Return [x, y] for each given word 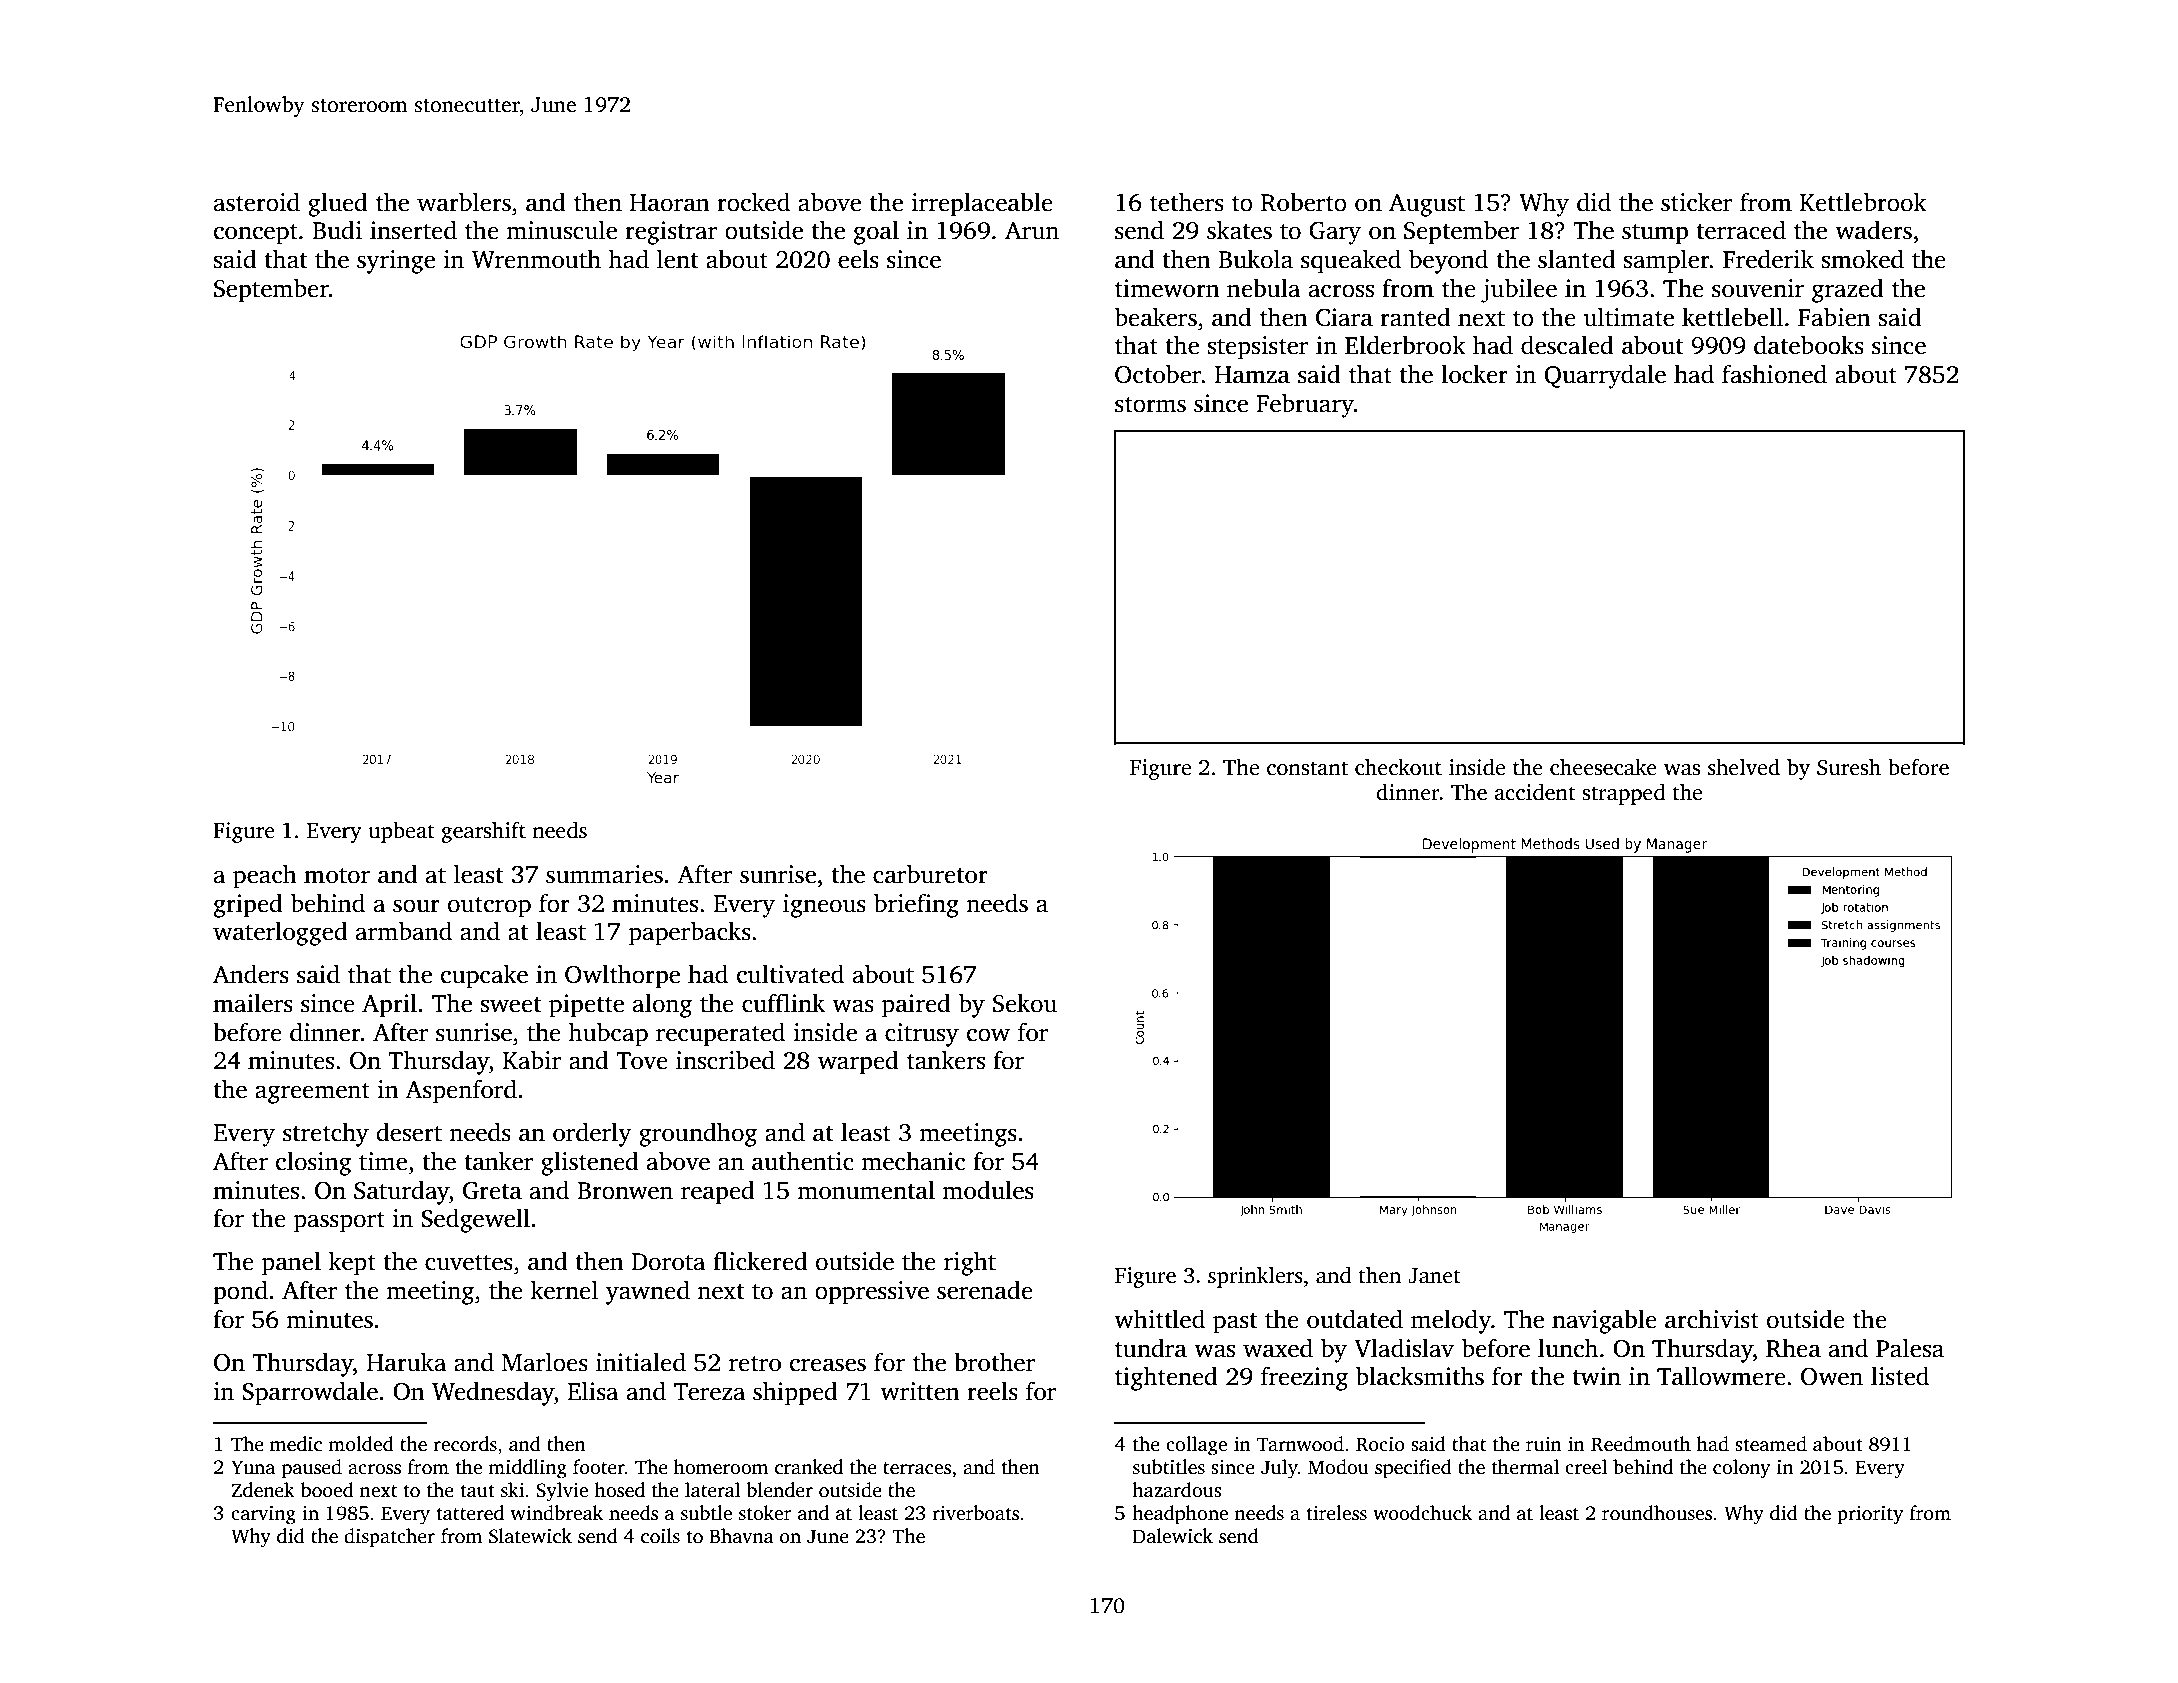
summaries [604, 874]
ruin [1544, 1444]
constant [1307, 768]
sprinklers [1255, 1277]
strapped [1624, 794]
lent [677, 259]
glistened [590, 1163]
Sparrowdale [310, 1393]
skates [1239, 230]
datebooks [1809, 345]
